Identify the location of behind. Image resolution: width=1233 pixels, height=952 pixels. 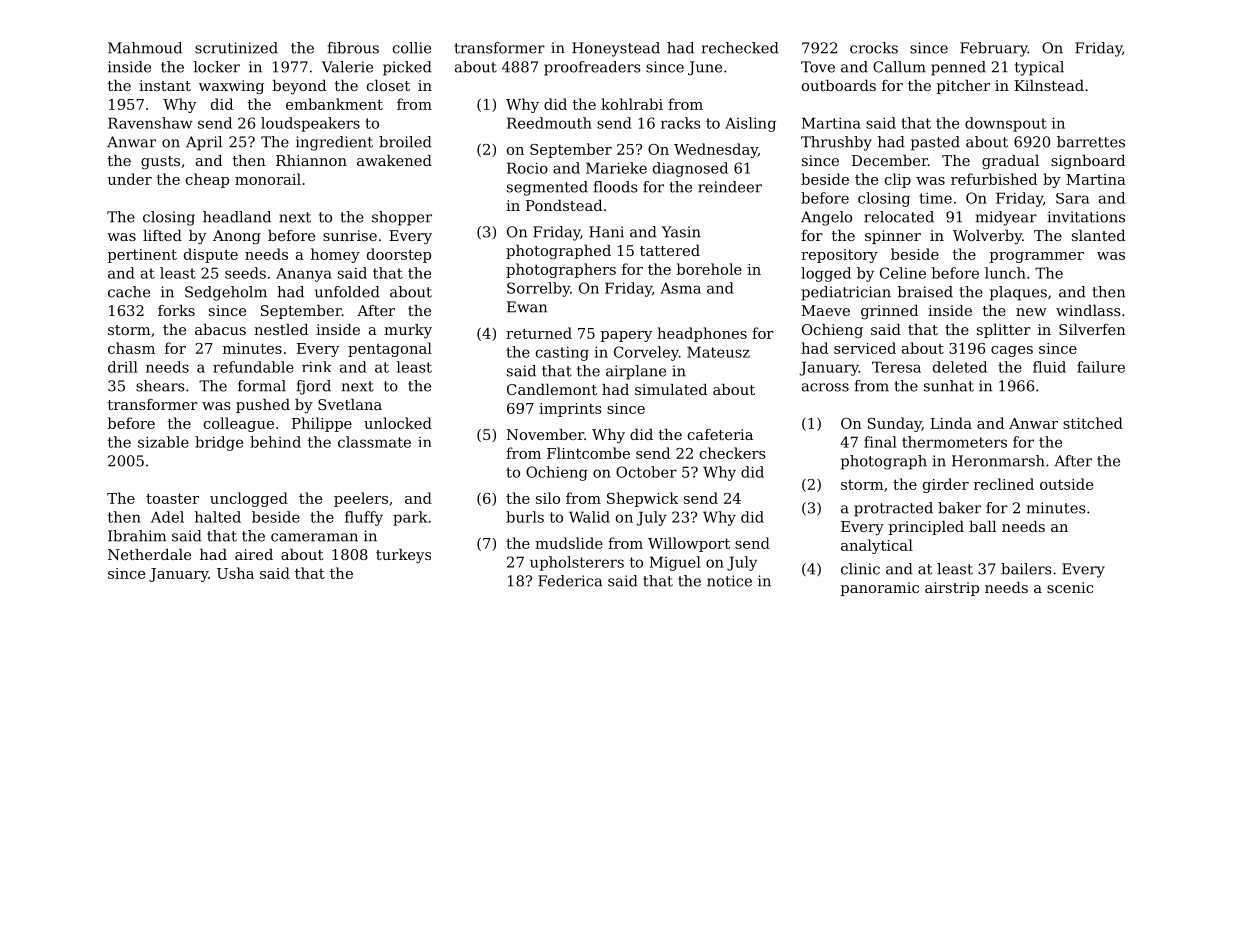
(275, 442).
